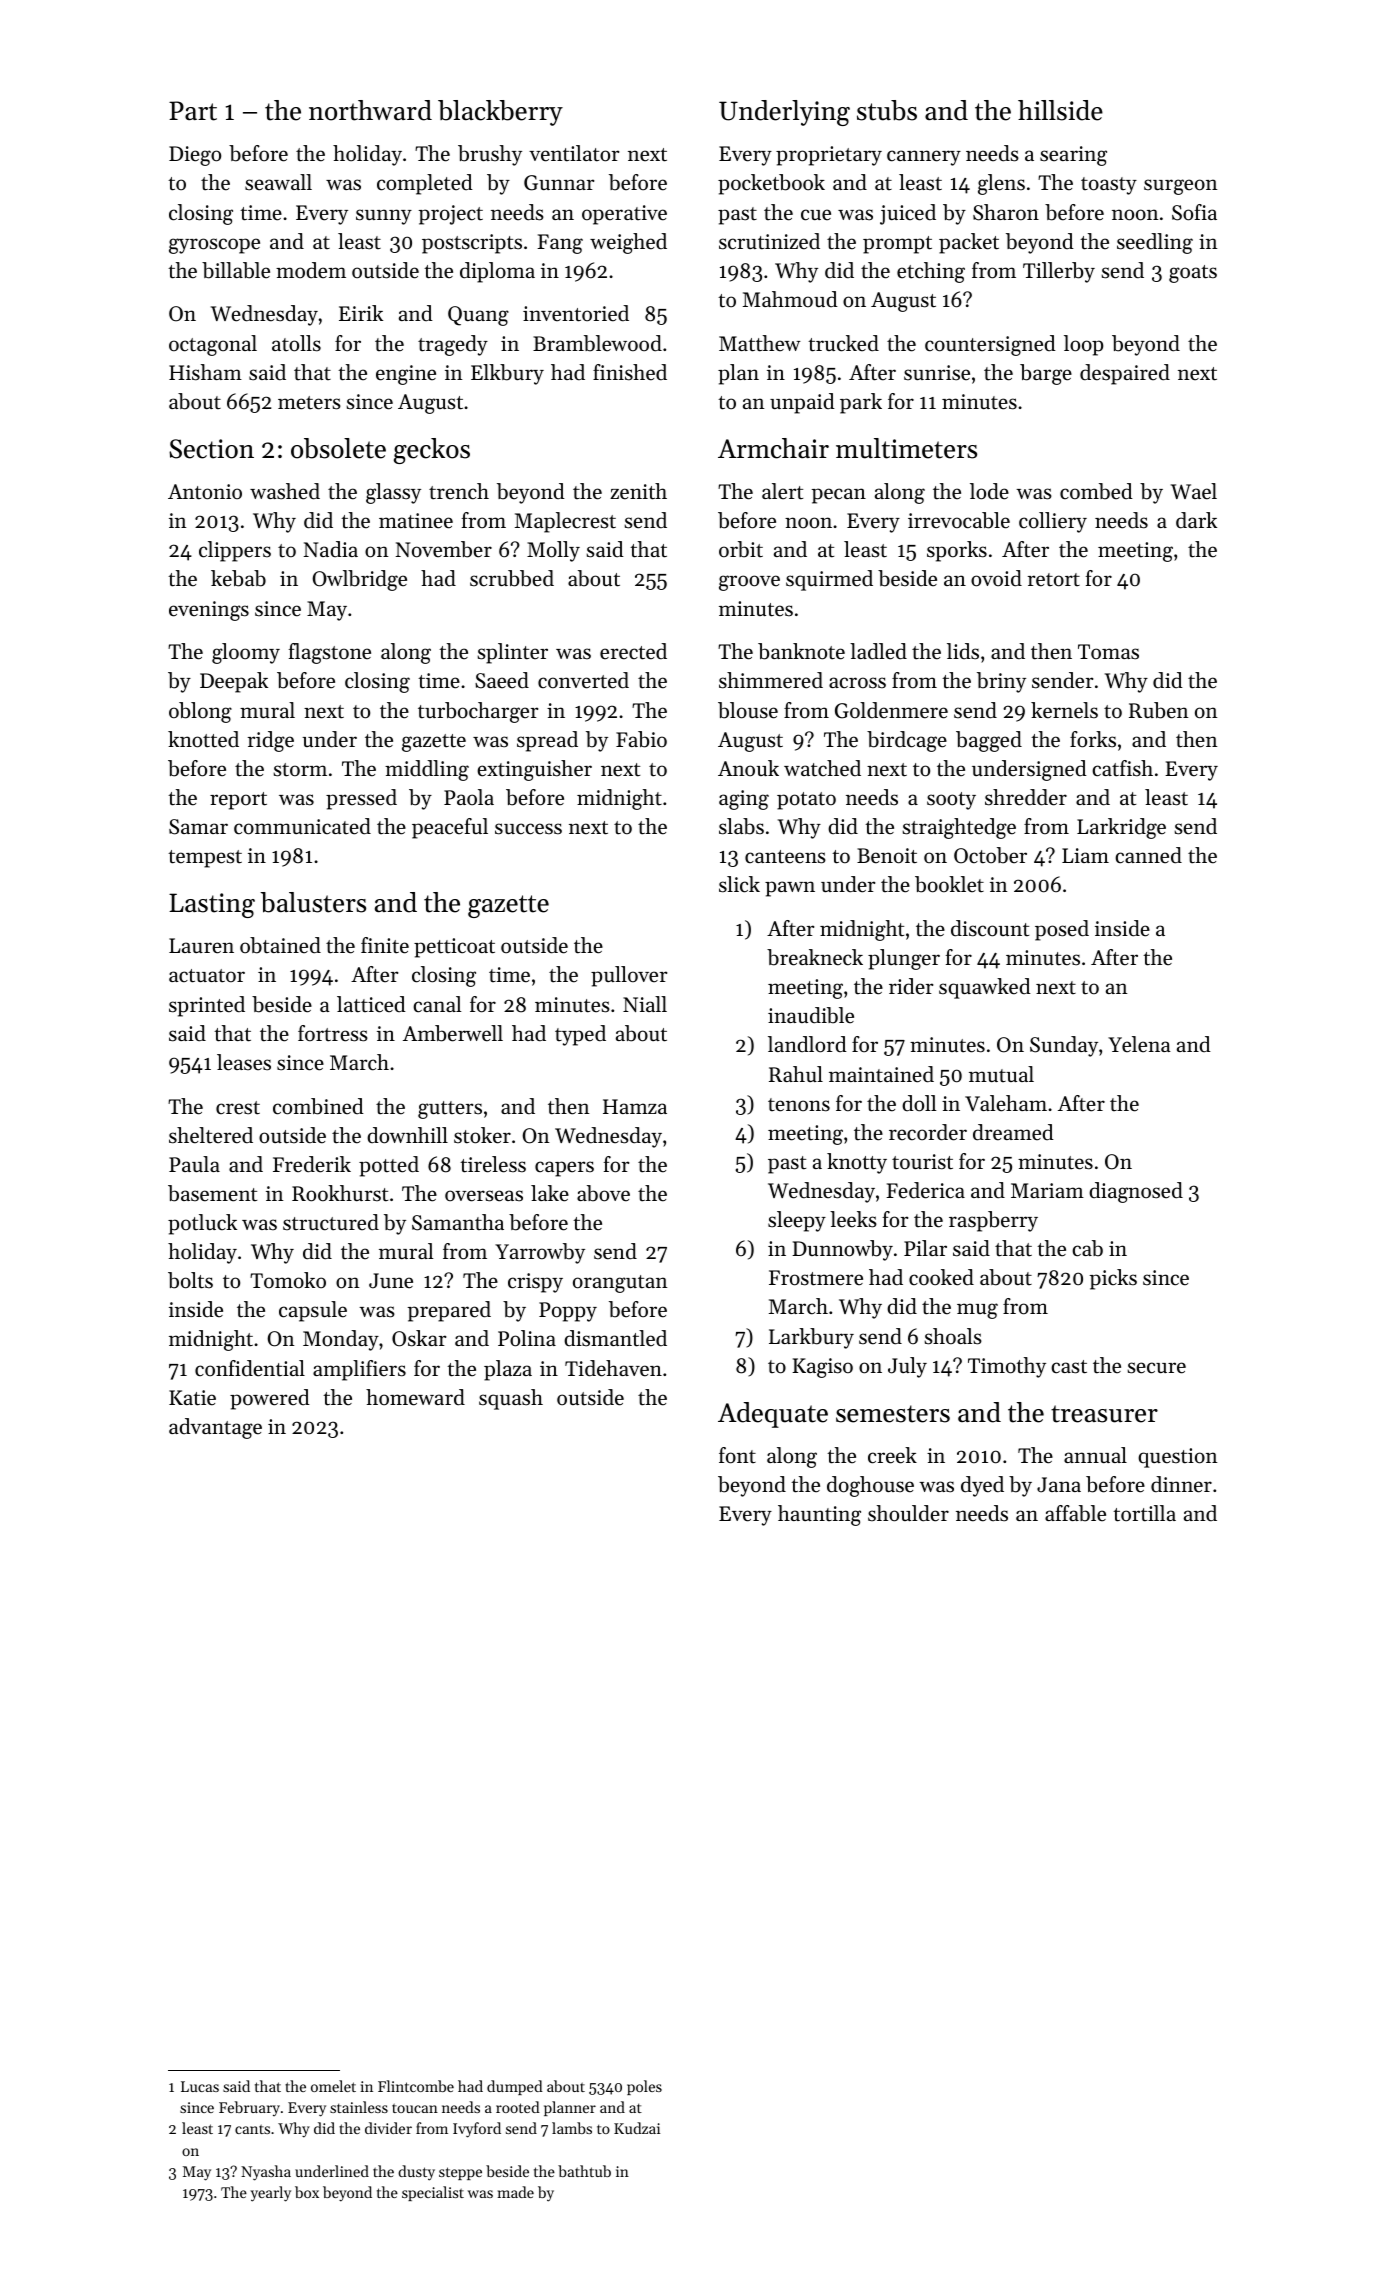 Image resolution: width=1386 pixels, height=2283 pixels. Describe the element at coordinates (370, 110) in the screenshot. I see `northward` at that location.
